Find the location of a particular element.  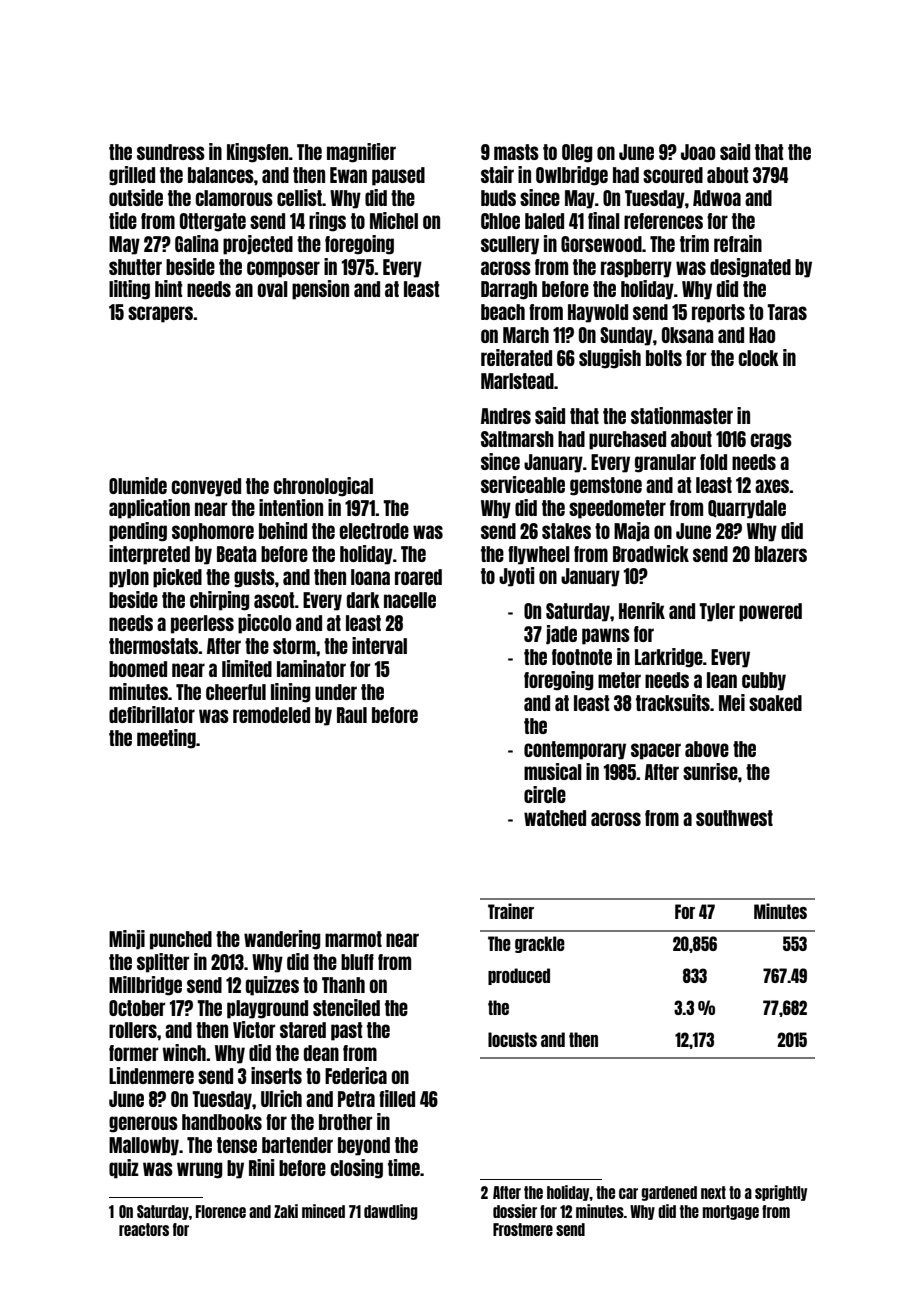

Frostmere is located at coordinates (523, 1229).
